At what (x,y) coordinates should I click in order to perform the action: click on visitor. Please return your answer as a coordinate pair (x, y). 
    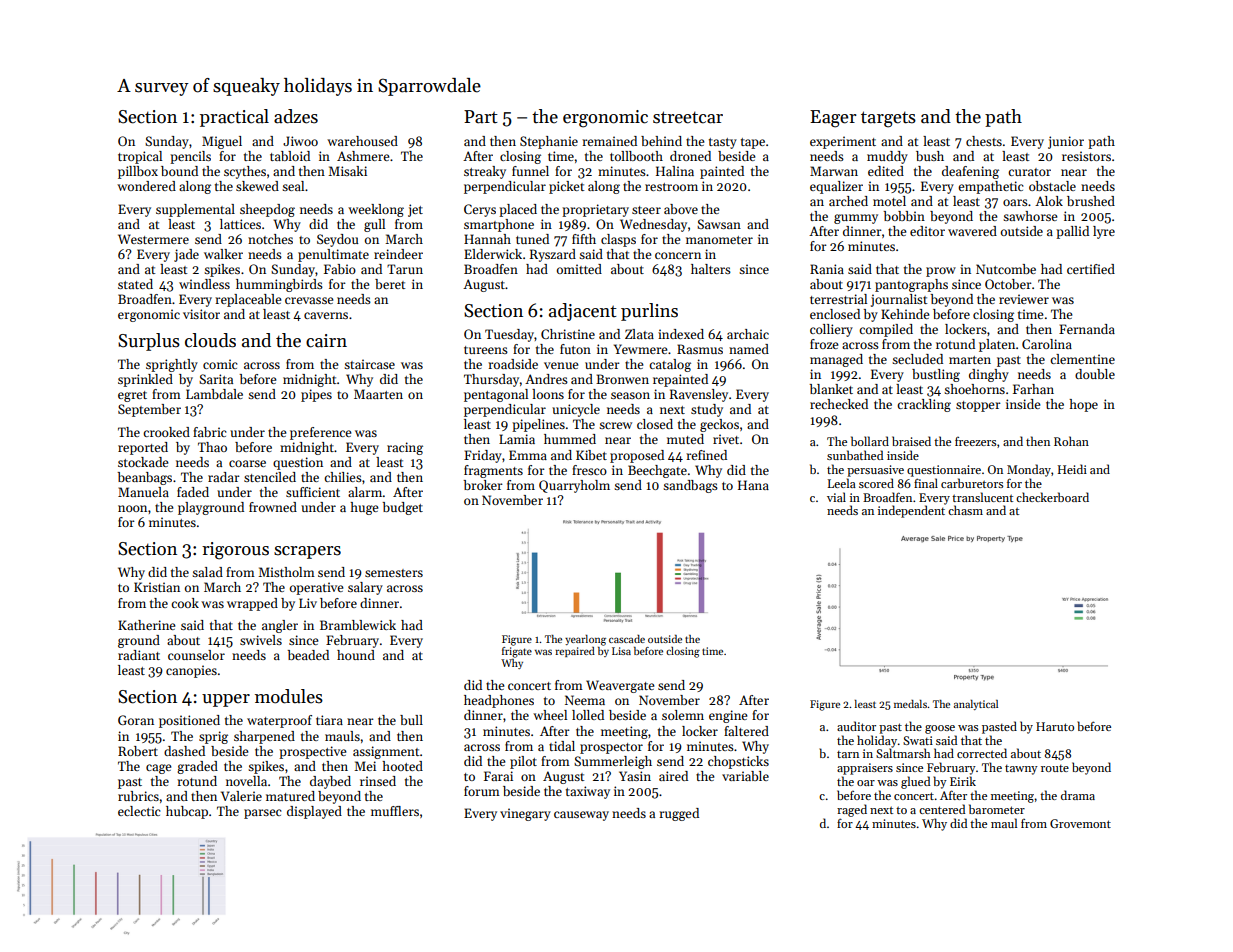
    Looking at the image, I should click on (201, 314).
